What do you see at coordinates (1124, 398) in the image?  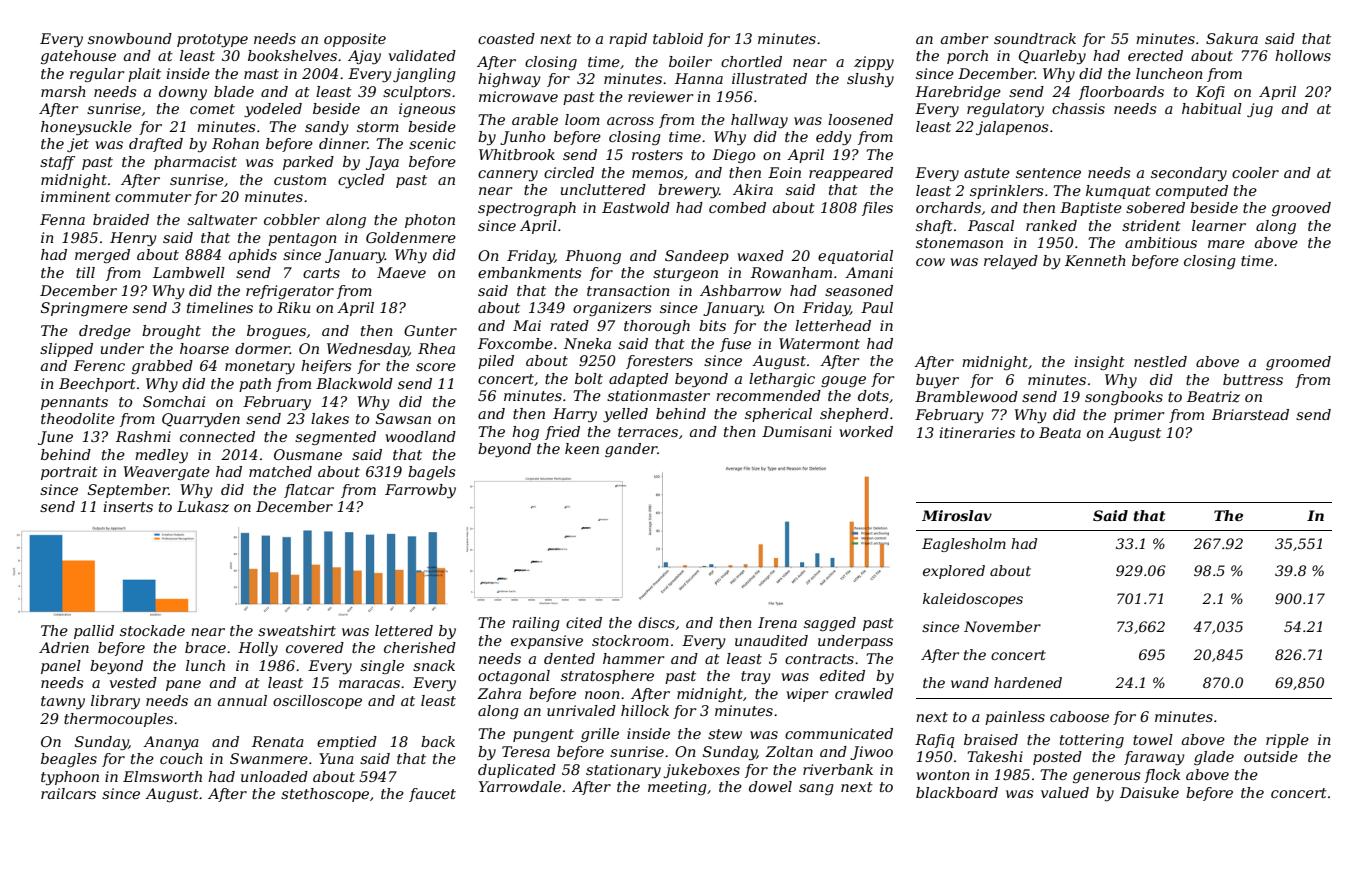 I see `songbooks` at bounding box center [1124, 398].
